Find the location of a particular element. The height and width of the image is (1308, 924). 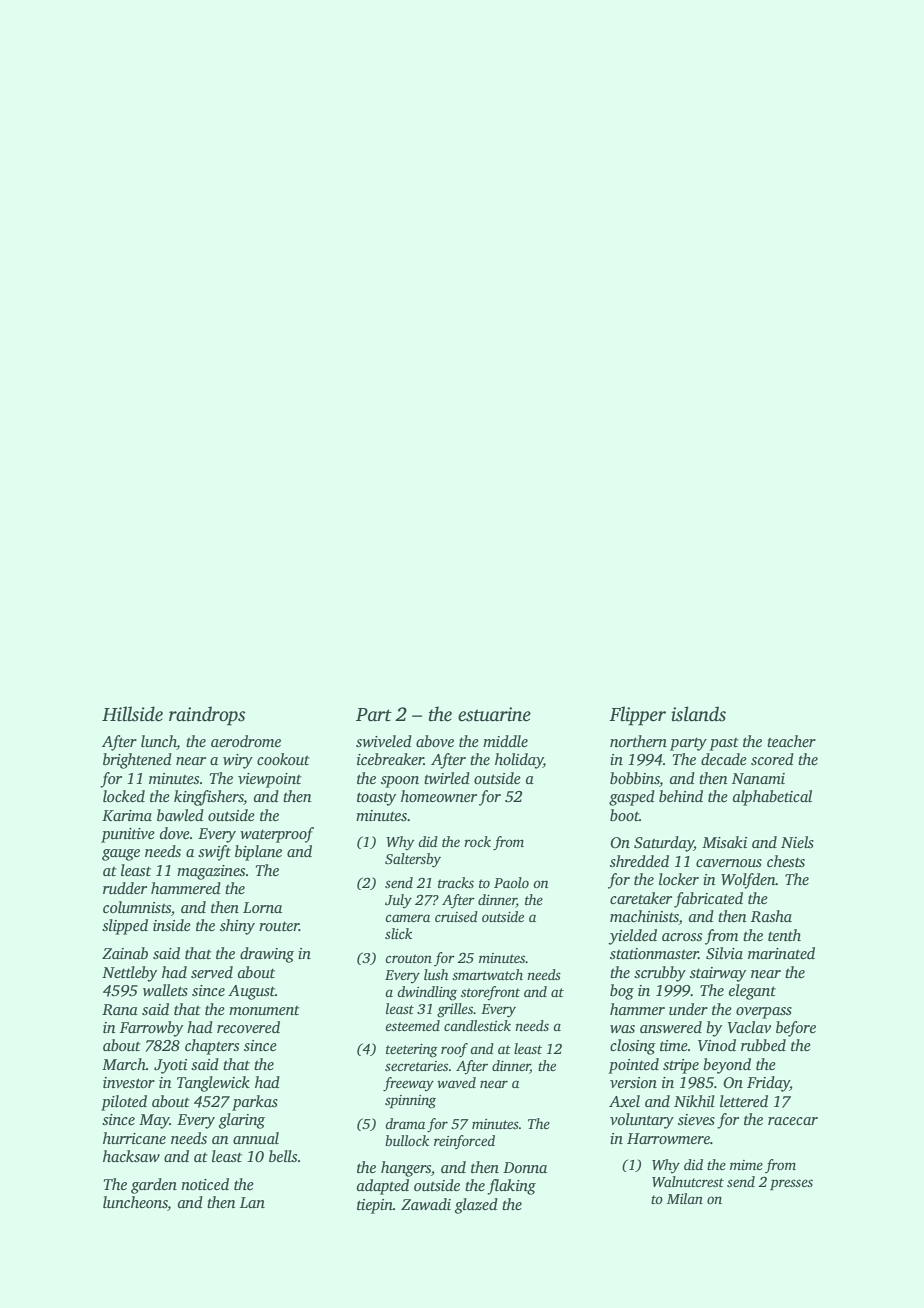

Flipper is located at coordinates (637, 716).
